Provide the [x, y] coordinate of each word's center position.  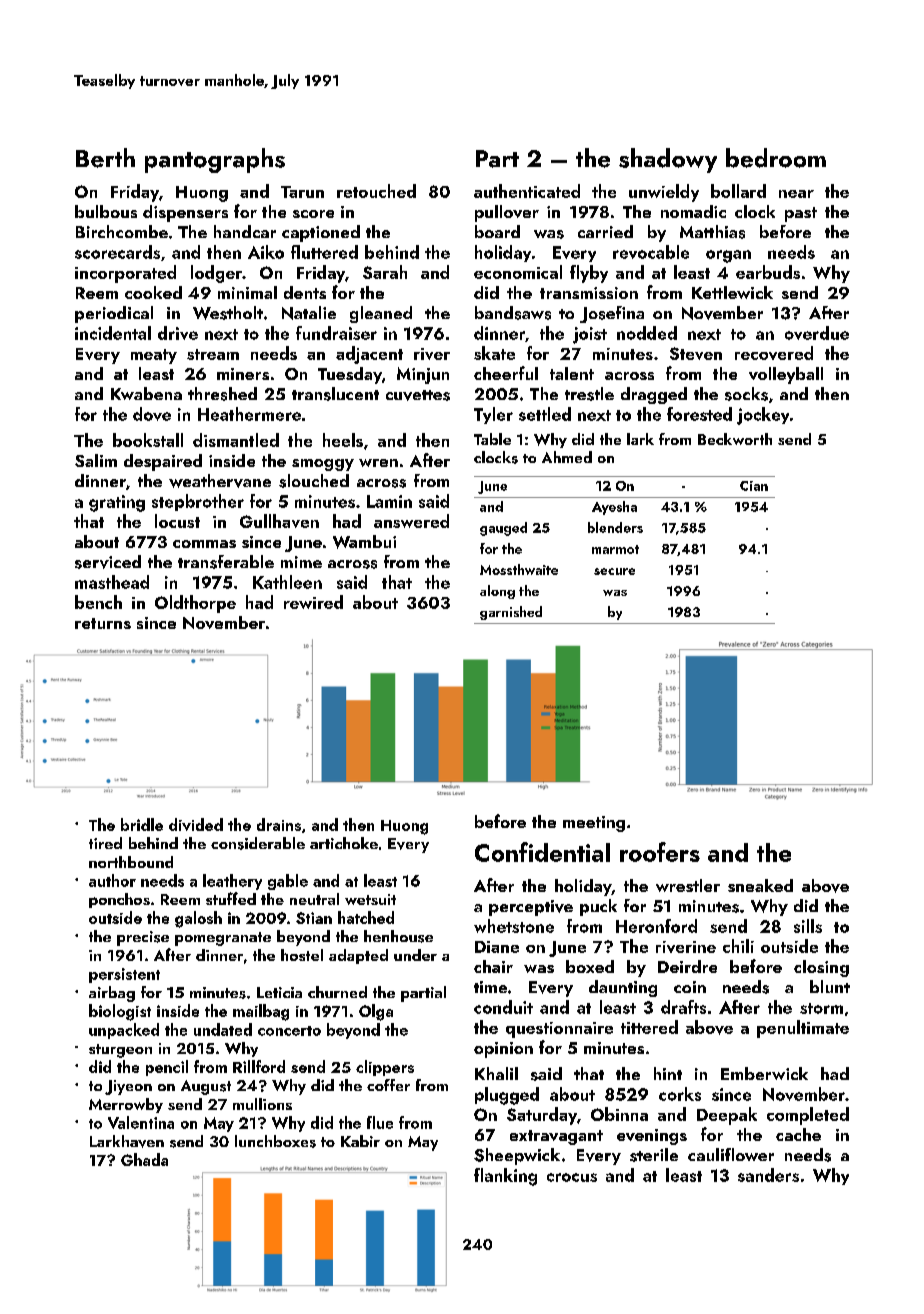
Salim [96, 460]
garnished [511, 613]
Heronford [656, 926]
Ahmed [567, 457]
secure [614, 571]
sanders [768, 1175]
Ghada [144, 1159]
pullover [507, 213]
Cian [754, 486]
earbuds [768, 272]
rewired [313, 602]
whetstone [514, 926]
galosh [198, 919]
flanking [505, 1177]
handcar [245, 231]
